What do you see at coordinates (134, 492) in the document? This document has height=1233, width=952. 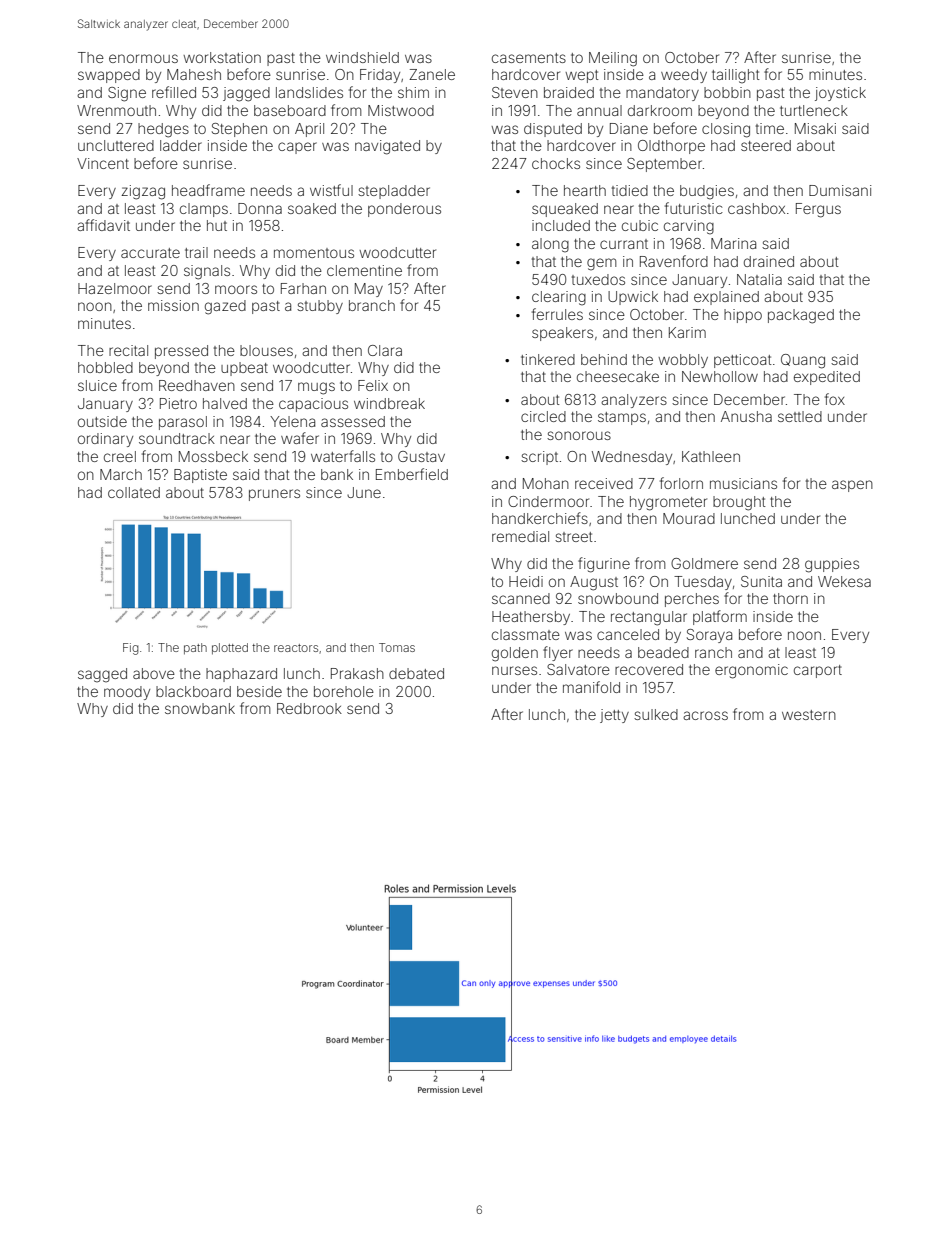 I see `collated` at bounding box center [134, 492].
